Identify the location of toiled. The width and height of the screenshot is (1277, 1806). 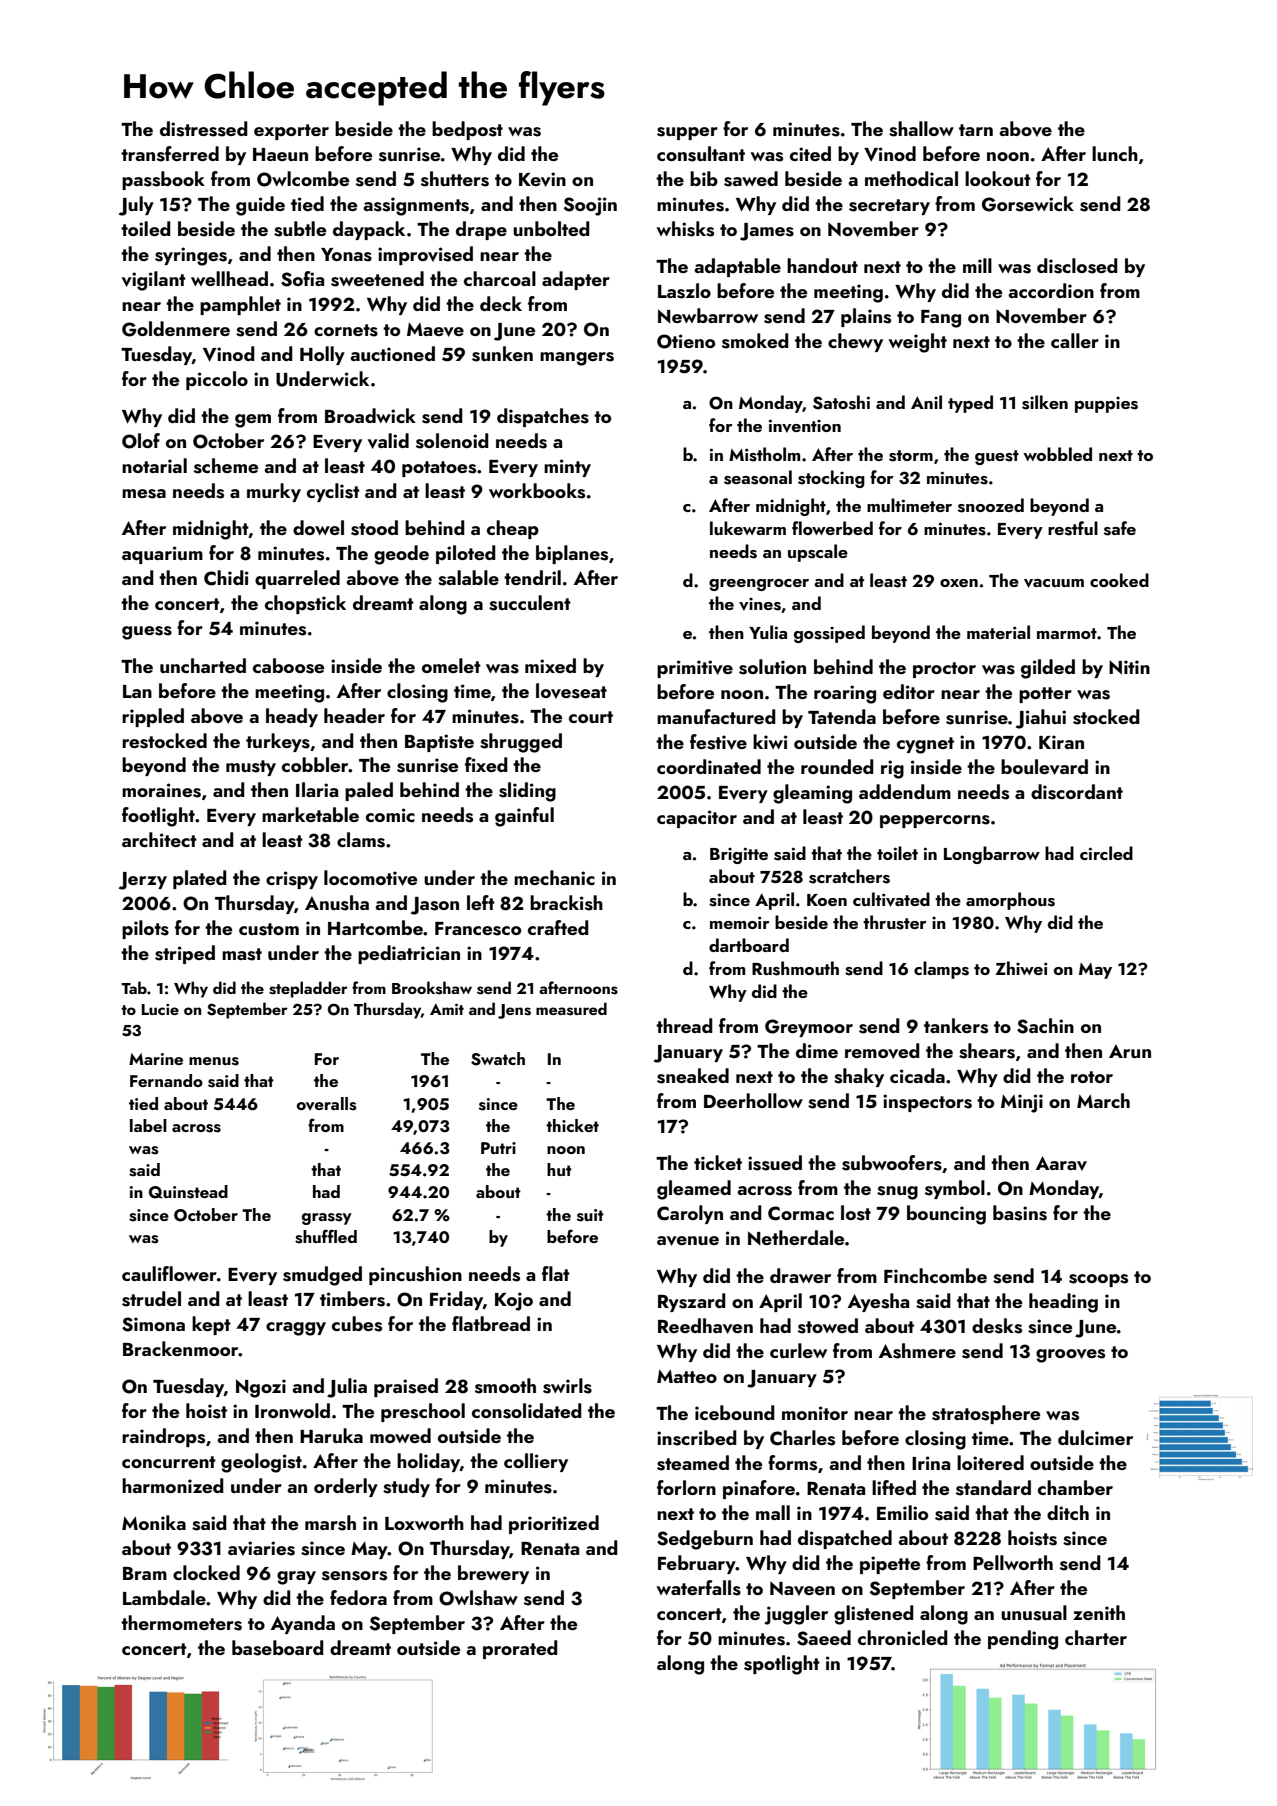
(146, 228).
